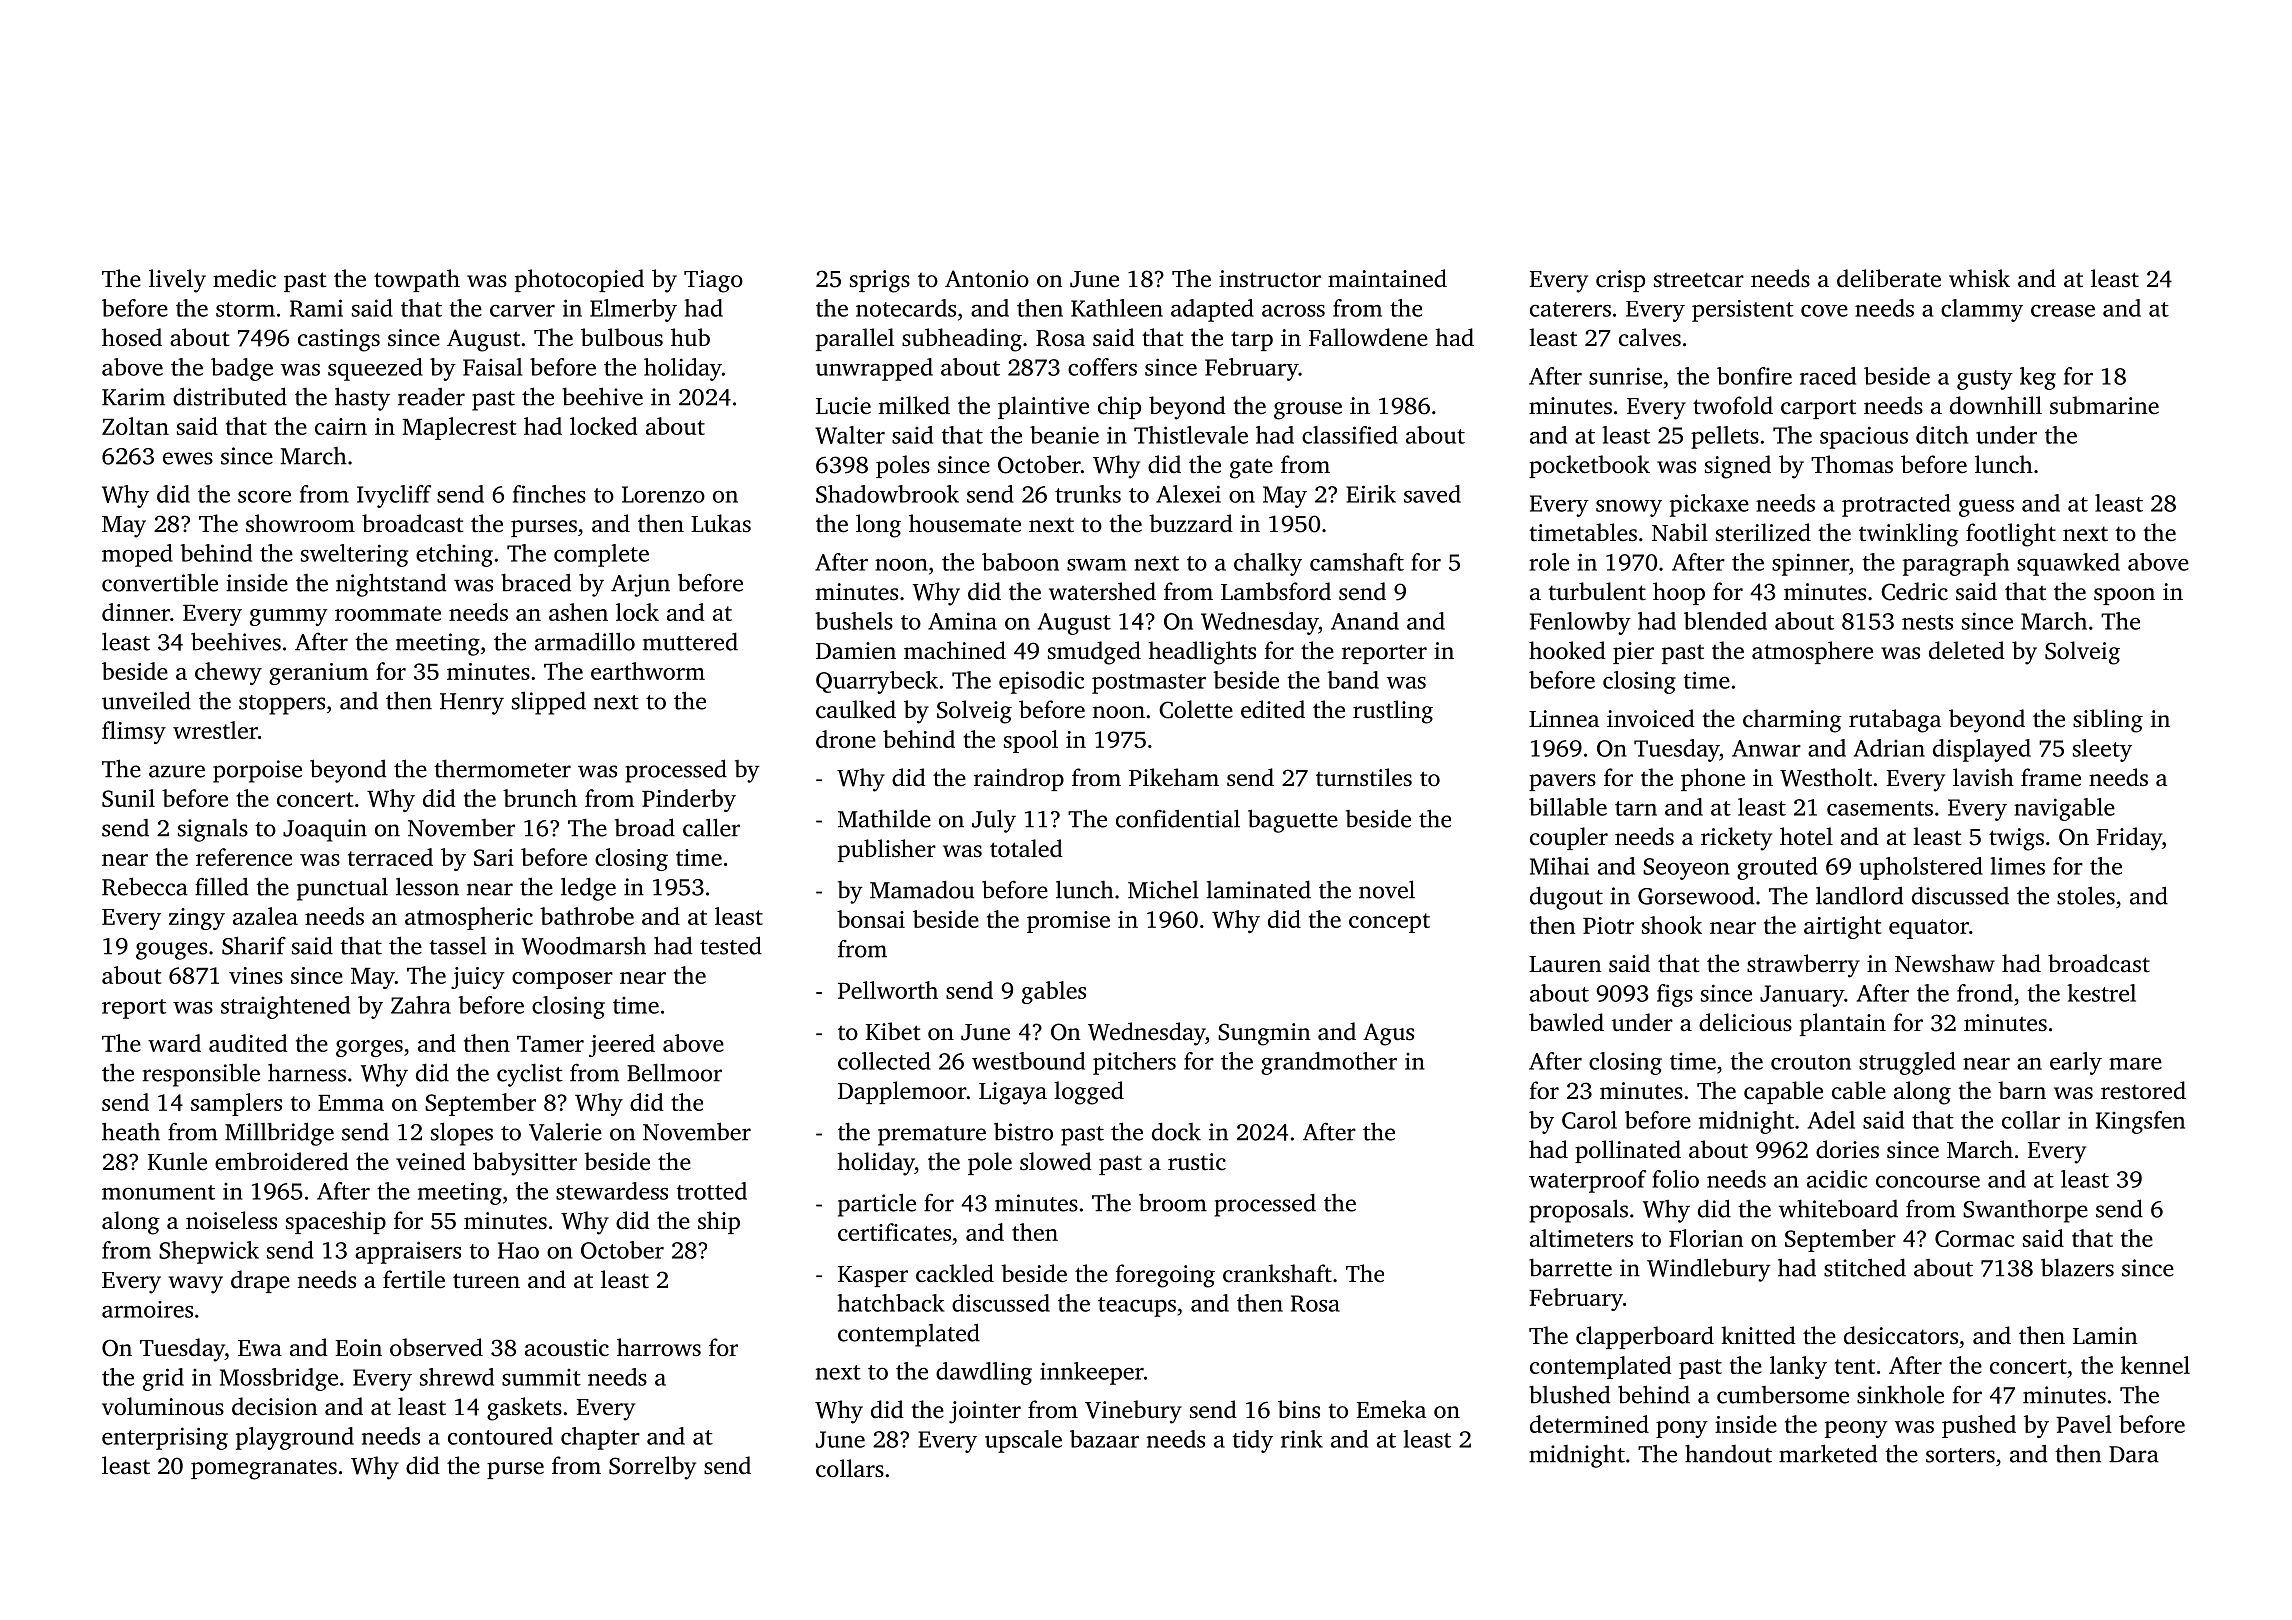 This screenshot has width=2292, height=1620. Describe the element at coordinates (987, 279) in the screenshot. I see `Antonio` at that location.
